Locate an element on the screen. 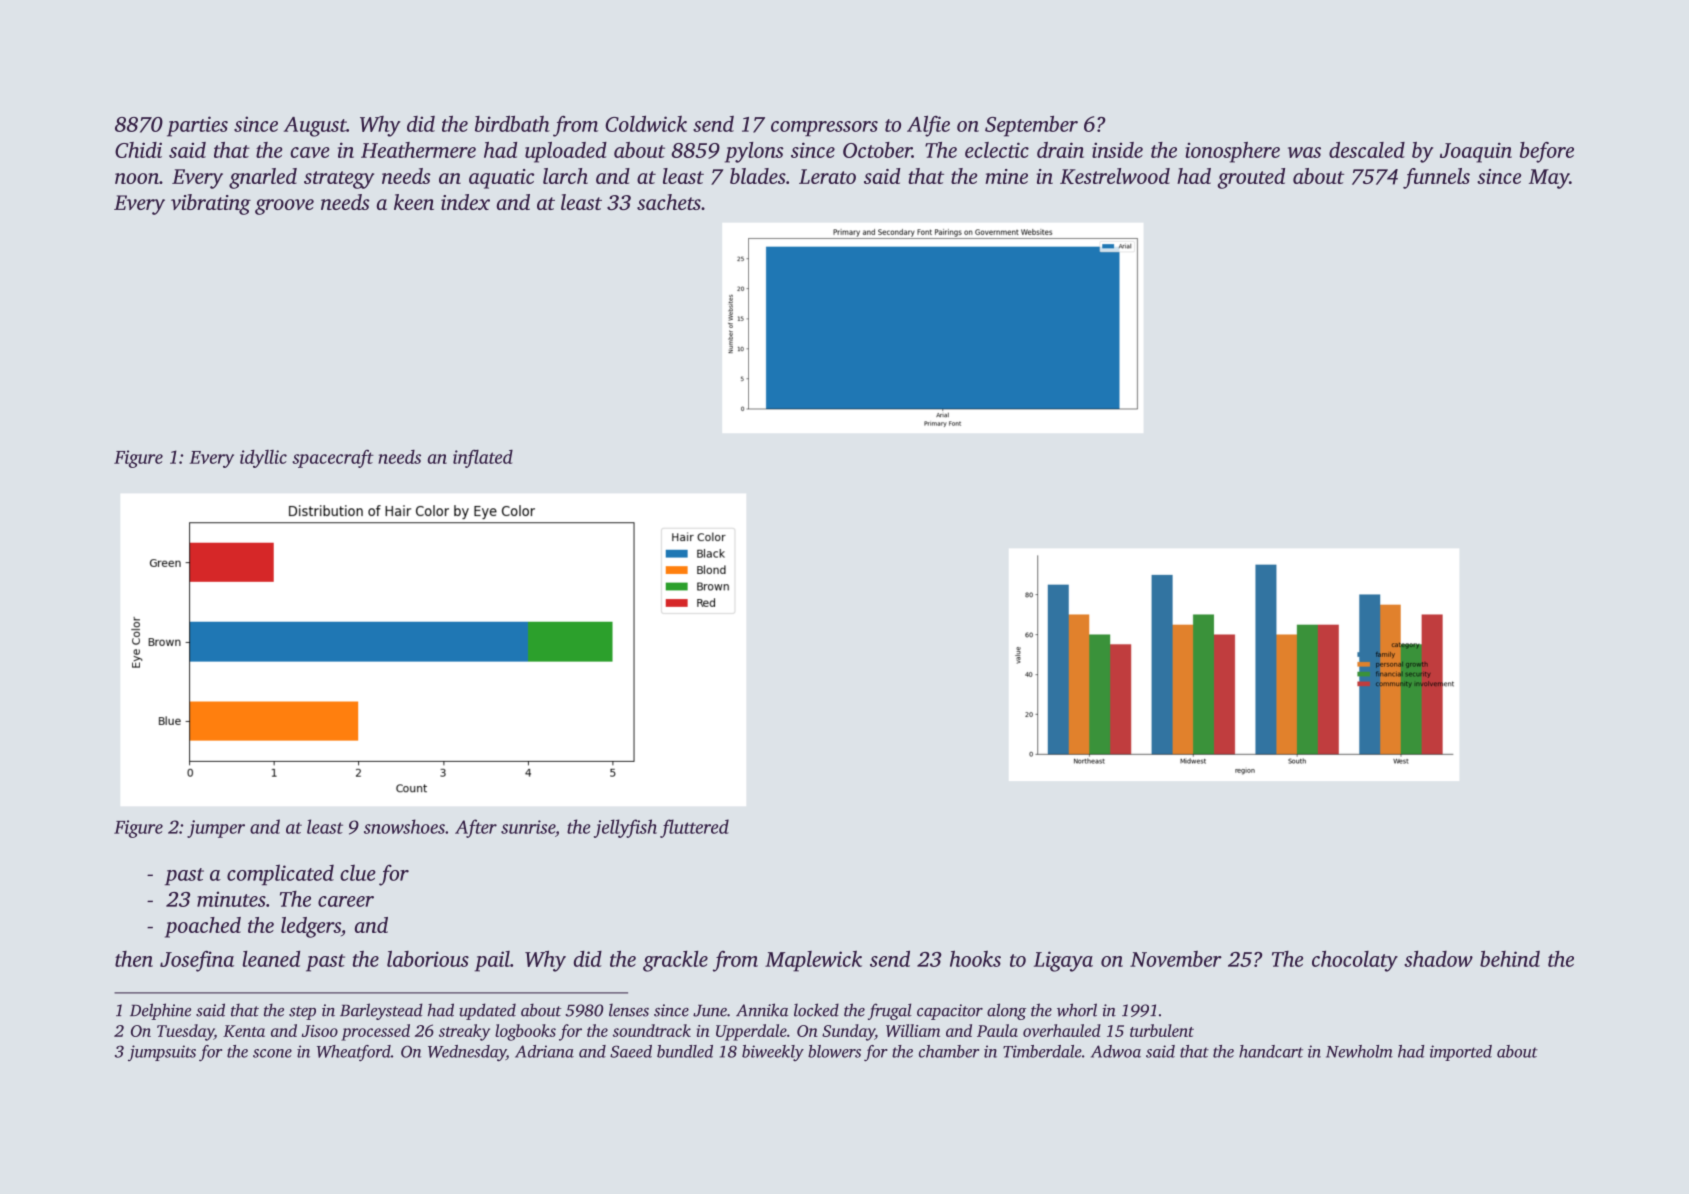 The image size is (1689, 1194). inflated is located at coordinates (483, 459).
